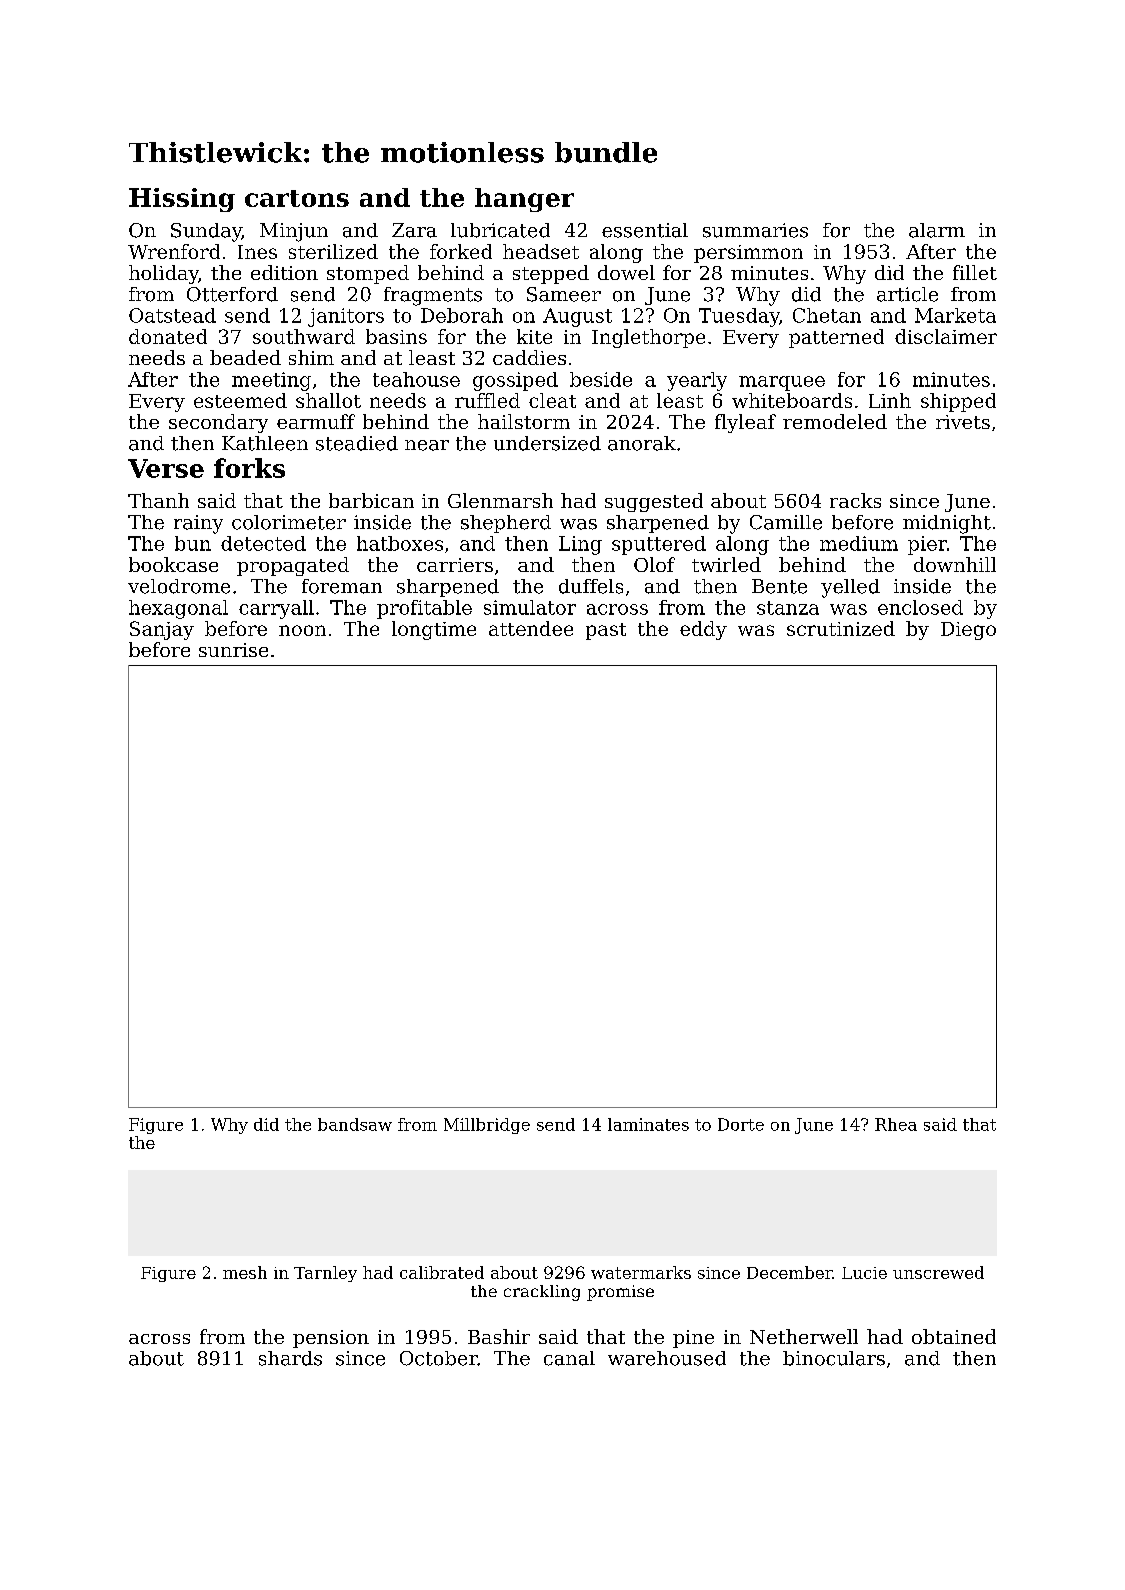 The height and width of the screenshot is (1590, 1125). Describe the element at coordinates (461, 251) in the screenshot. I see `forked` at that location.
